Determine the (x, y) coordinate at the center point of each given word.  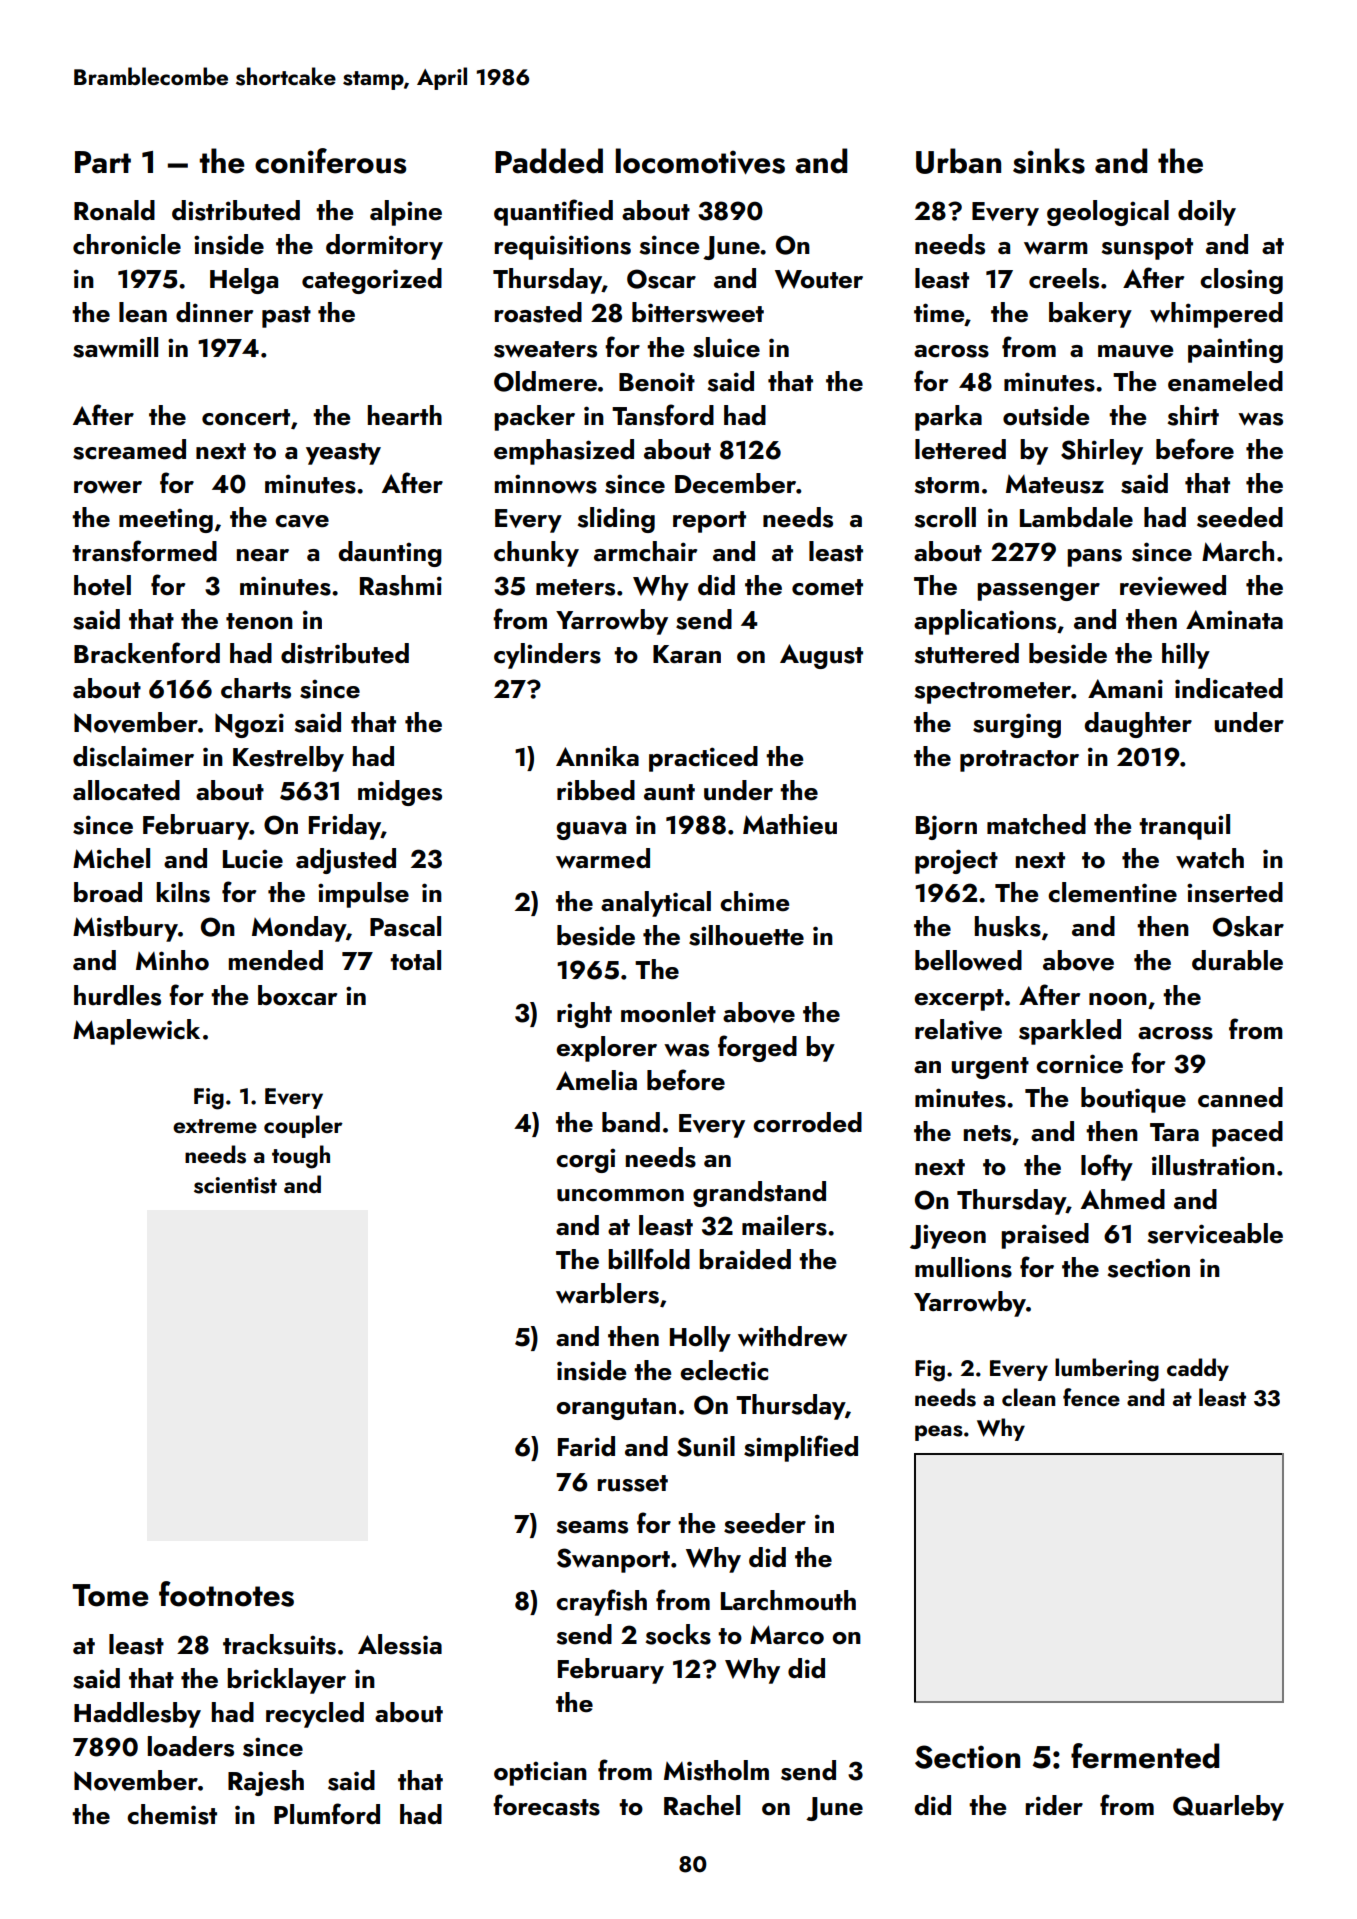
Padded (549, 161)
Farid (586, 1446)
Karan (687, 654)
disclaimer (133, 756)
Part (103, 162)
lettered (960, 449)
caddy (1198, 1369)
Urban (958, 161)
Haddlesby (137, 1715)
